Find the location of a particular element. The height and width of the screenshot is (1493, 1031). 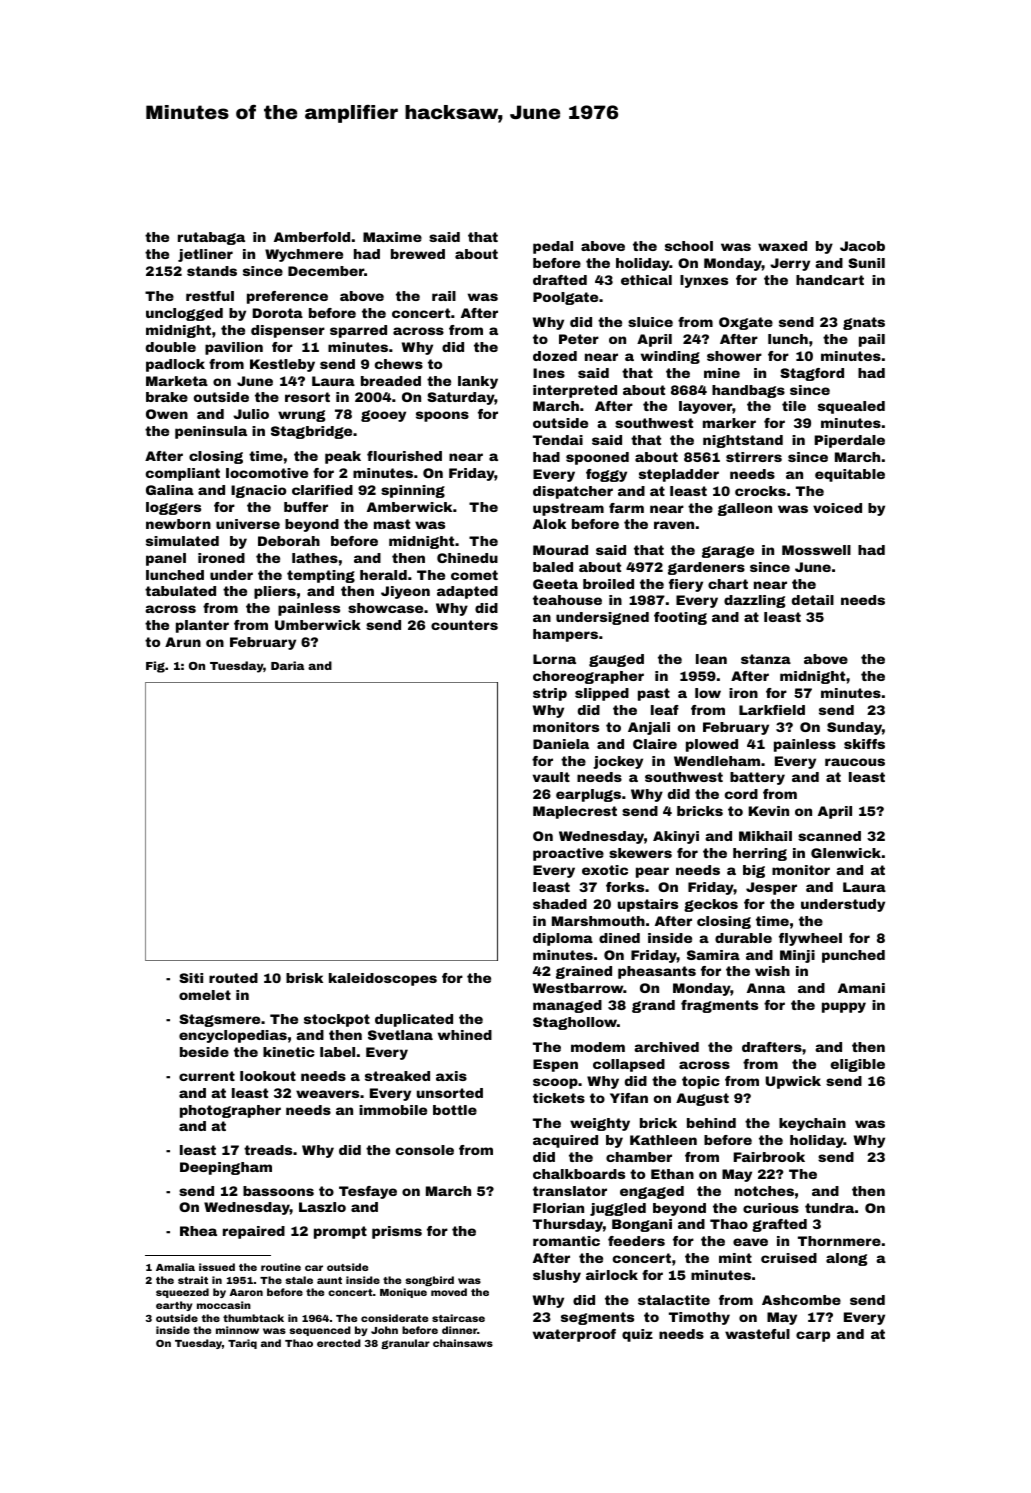

erected is located at coordinates (339, 1343).
